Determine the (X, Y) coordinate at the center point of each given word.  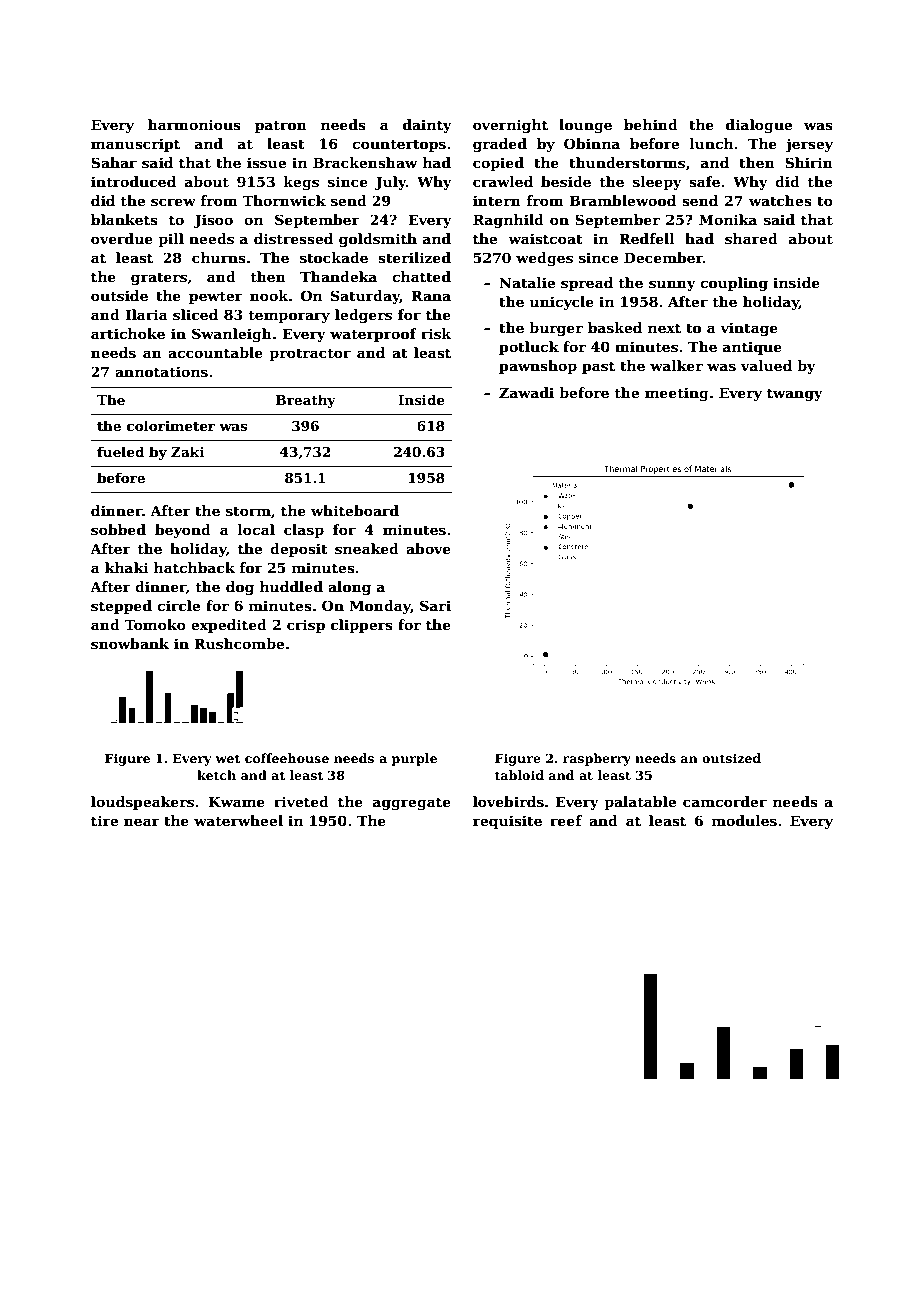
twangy (795, 394)
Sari (435, 605)
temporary (289, 316)
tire (104, 820)
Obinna (592, 143)
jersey (809, 145)
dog (240, 588)
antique (752, 348)
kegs (301, 183)
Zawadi (526, 392)
